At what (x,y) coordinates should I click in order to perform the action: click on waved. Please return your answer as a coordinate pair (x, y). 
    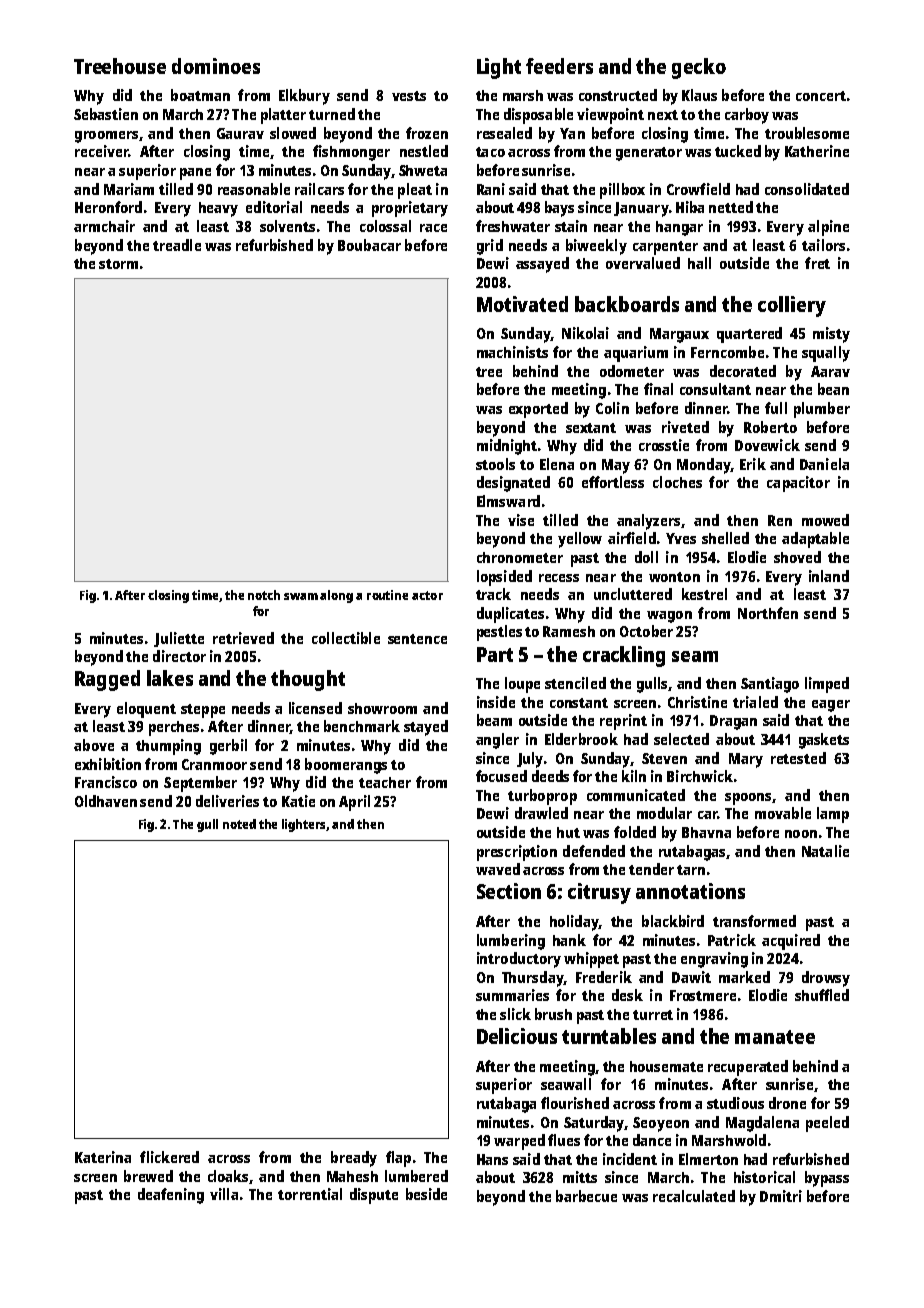
    Looking at the image, I should click on (498, 869).
